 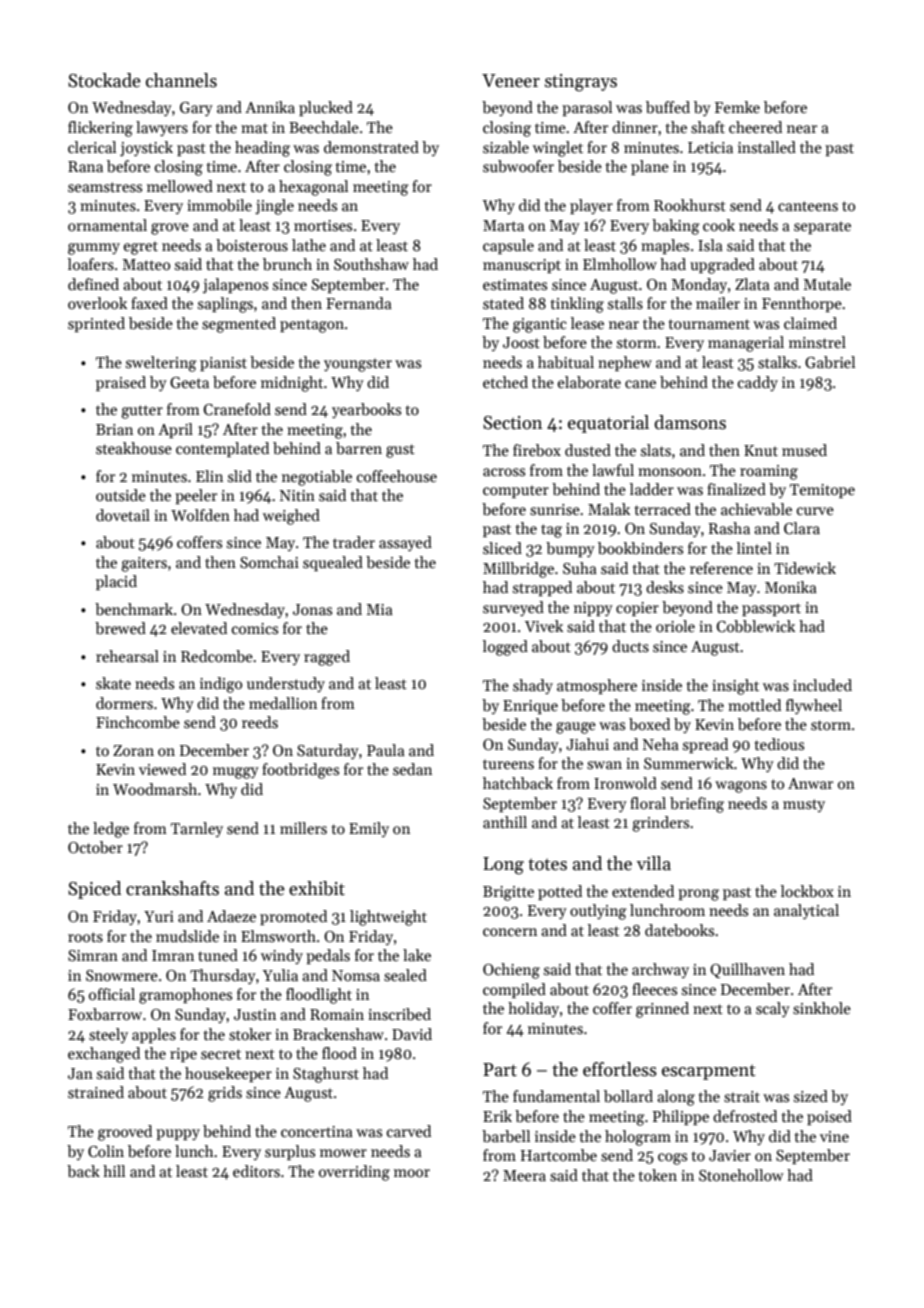 What do you see at coordinates (222, 449) in the screenshot?
I see `contemplated` at bounding box center [222, 449].
